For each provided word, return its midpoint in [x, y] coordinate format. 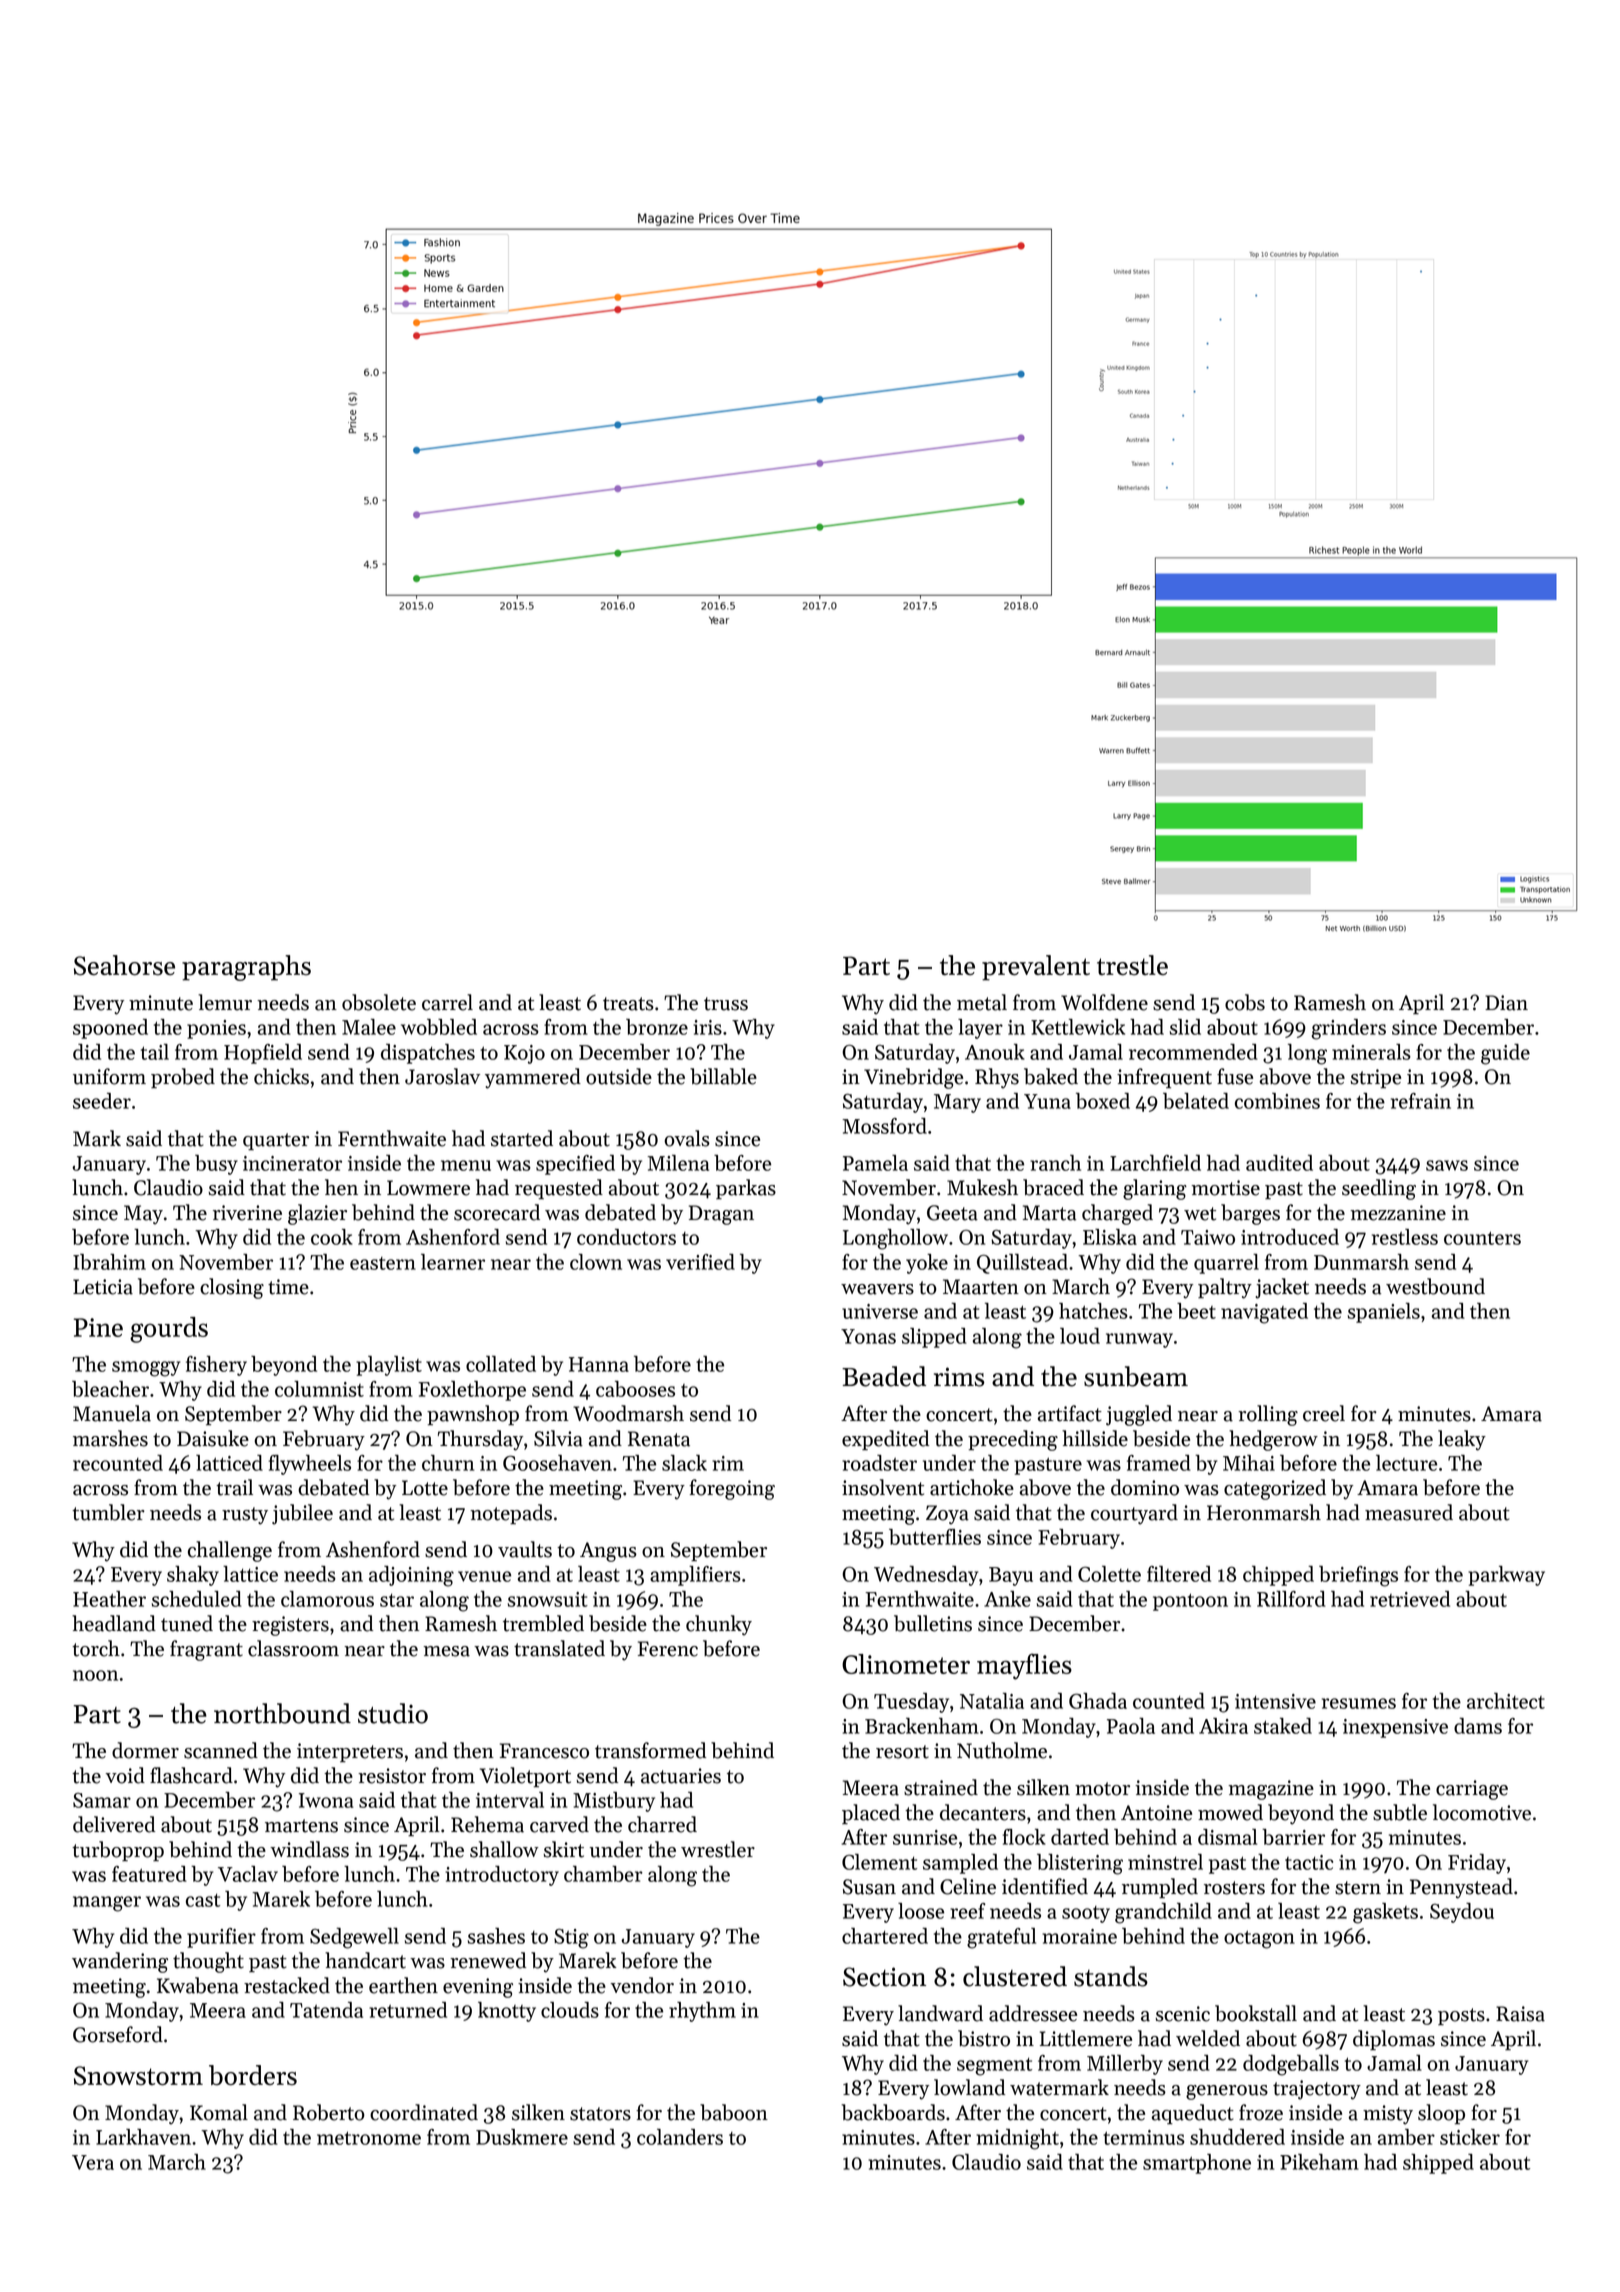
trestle [1132, 965]
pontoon [1190, 1602]
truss [726, 1004]
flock [1024, 1837]
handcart [365, 1960]
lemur [225, 1002]
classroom [293, 1648]
